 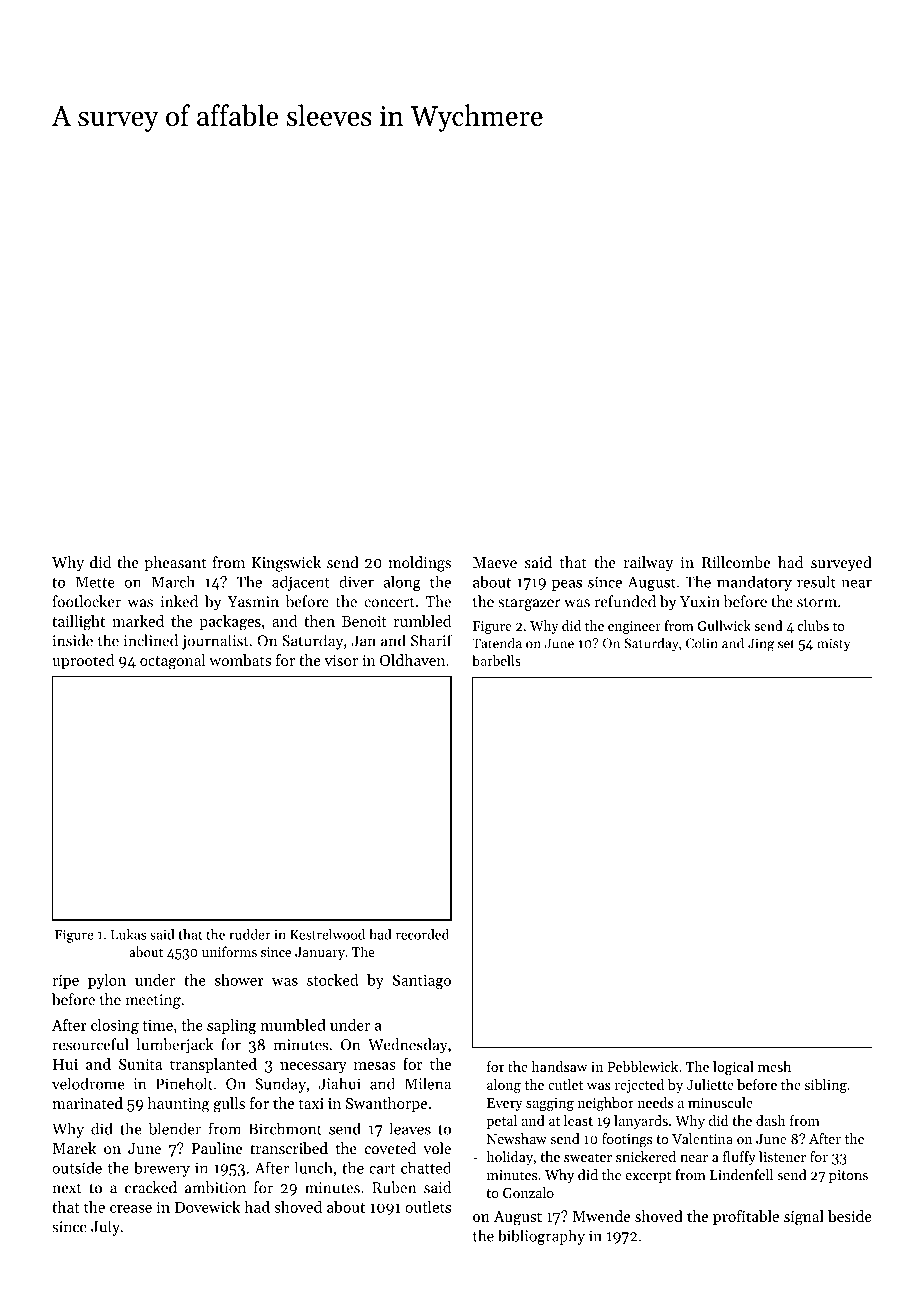 What do you see at coordinates (422, 934) in the image?
I see `recorded` at bounding box center [422, 934].
